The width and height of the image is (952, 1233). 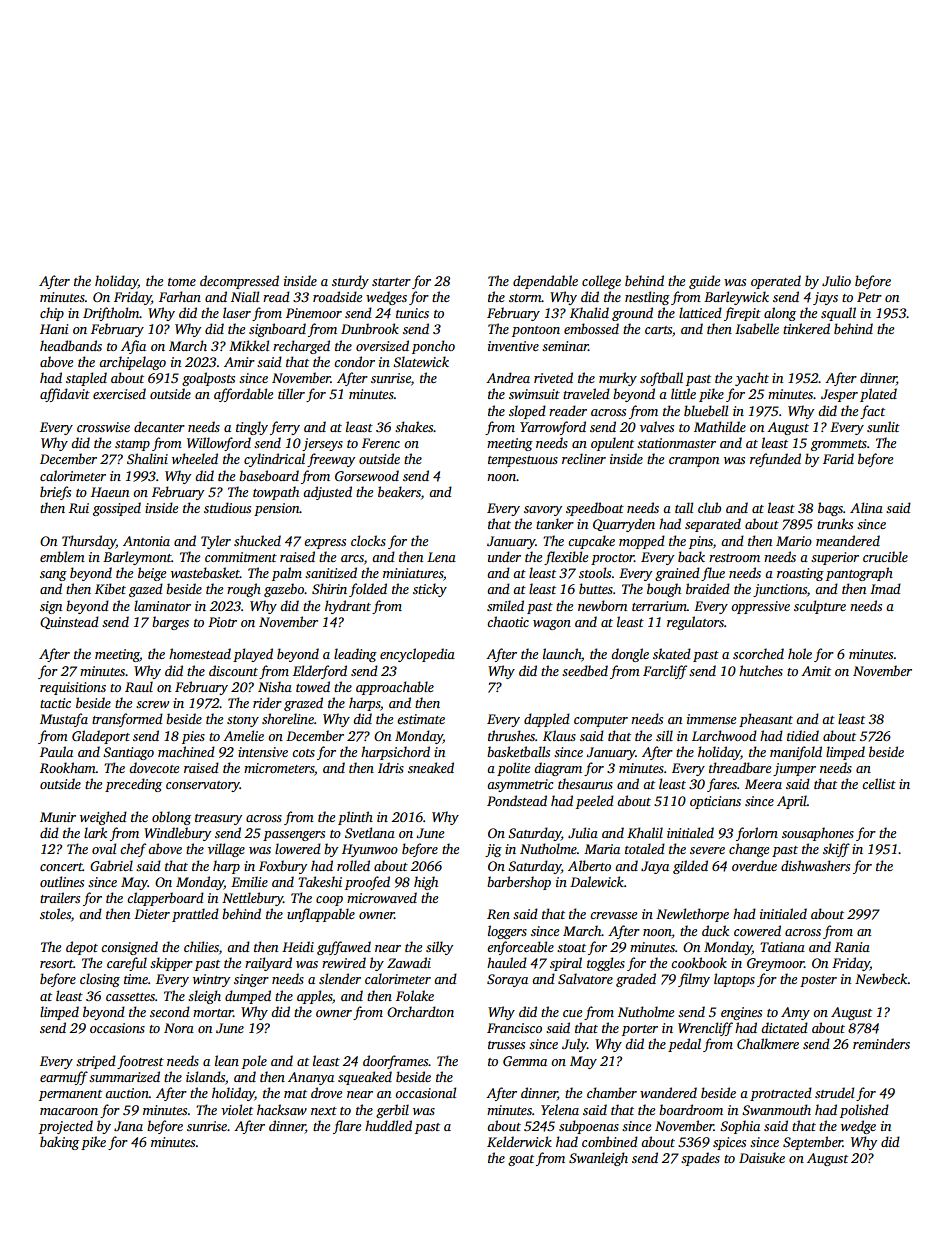 I want to click on strudel, so click(x=834, y=1092).
